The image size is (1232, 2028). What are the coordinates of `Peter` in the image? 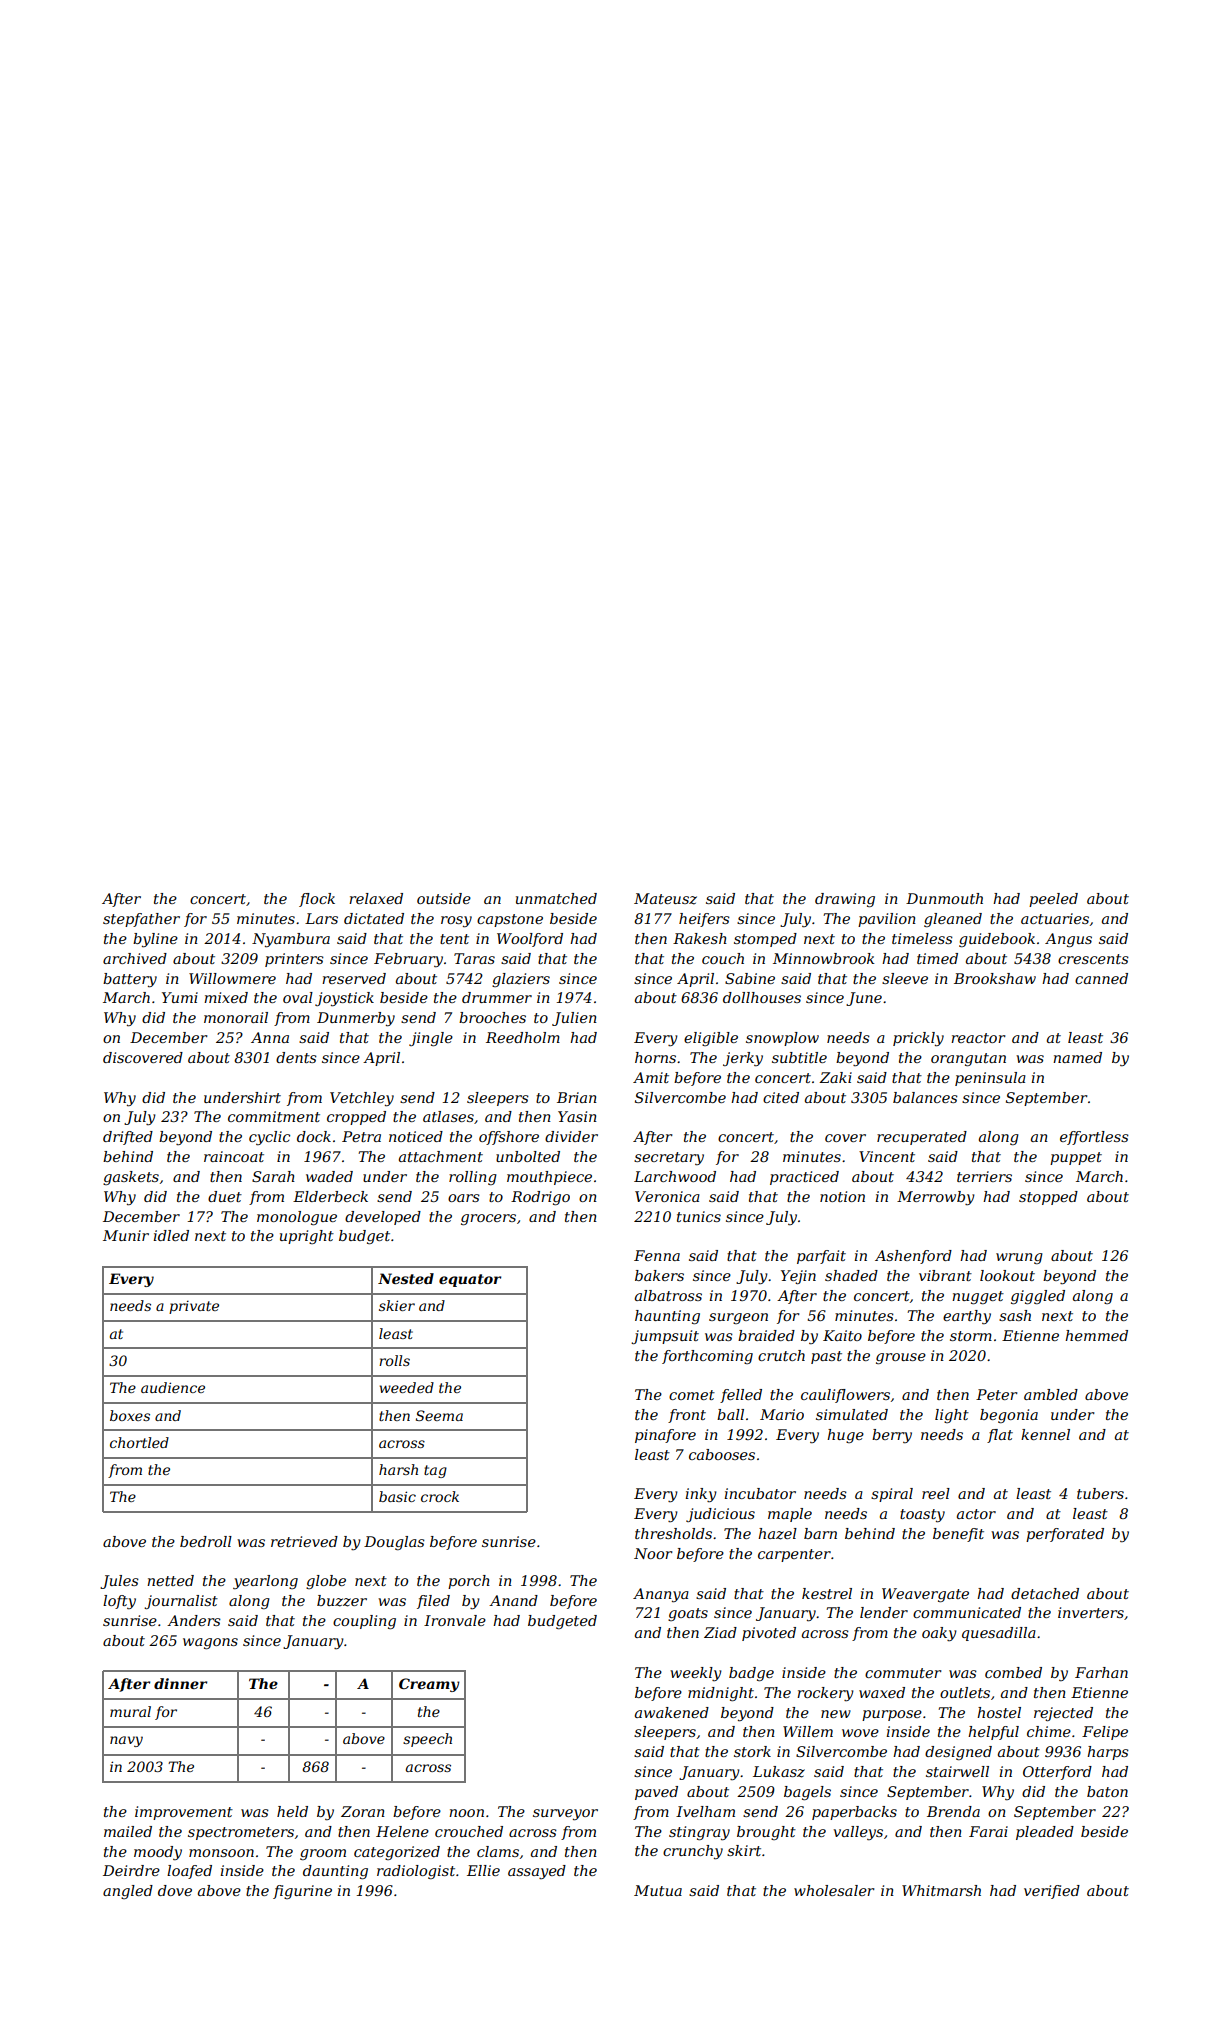 It's located at (996, 1394).
